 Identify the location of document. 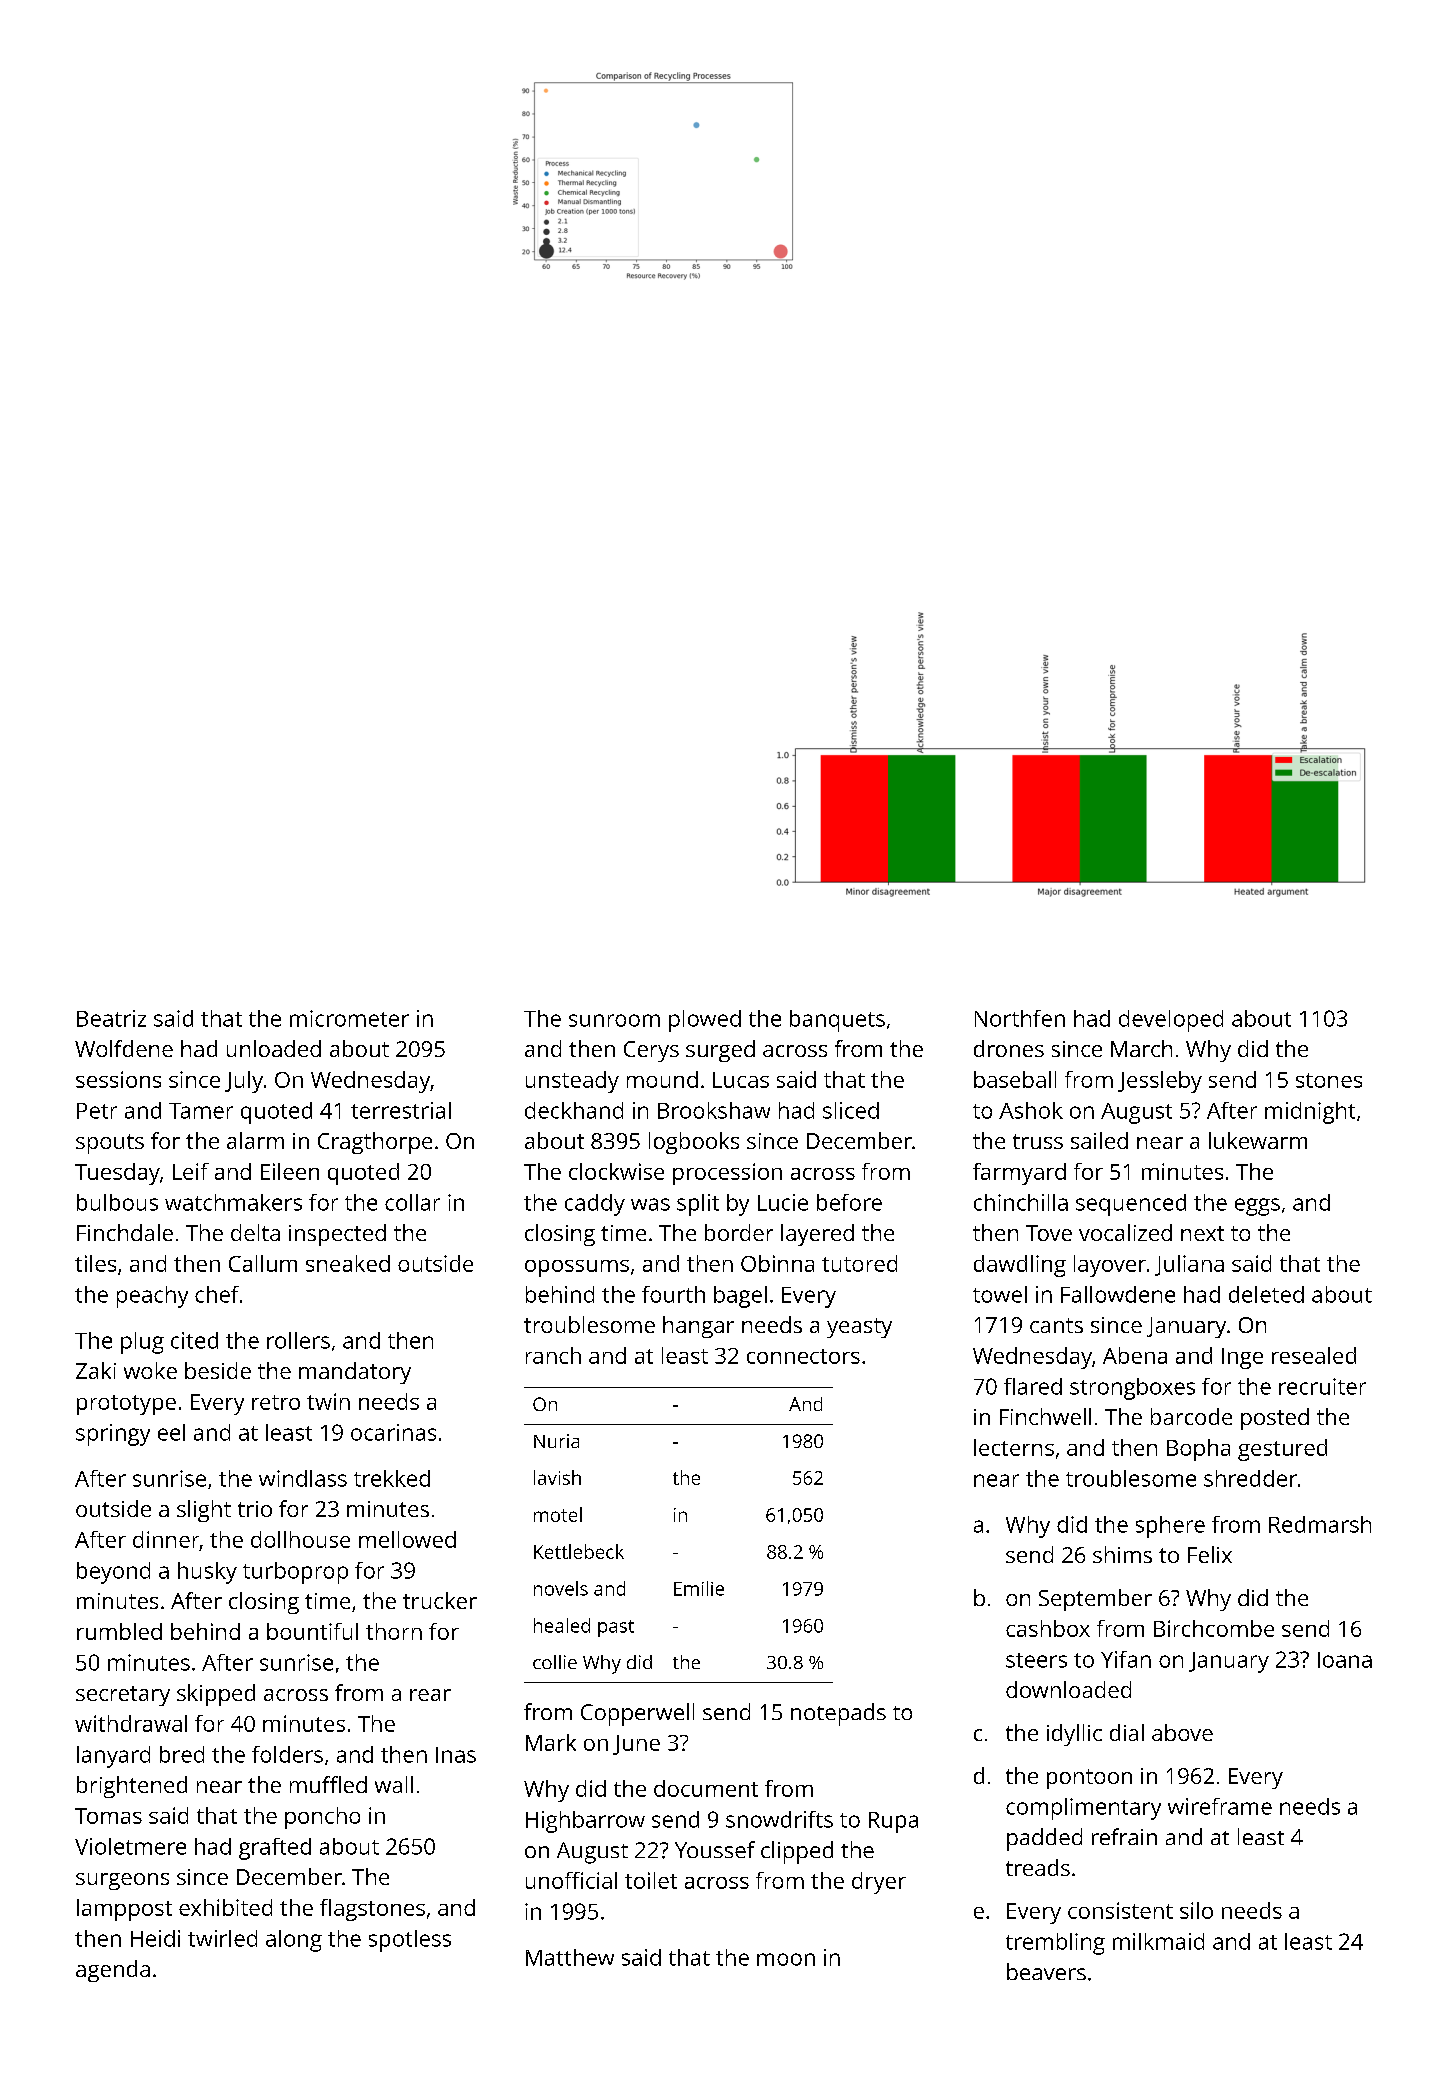
(706, 1788).
